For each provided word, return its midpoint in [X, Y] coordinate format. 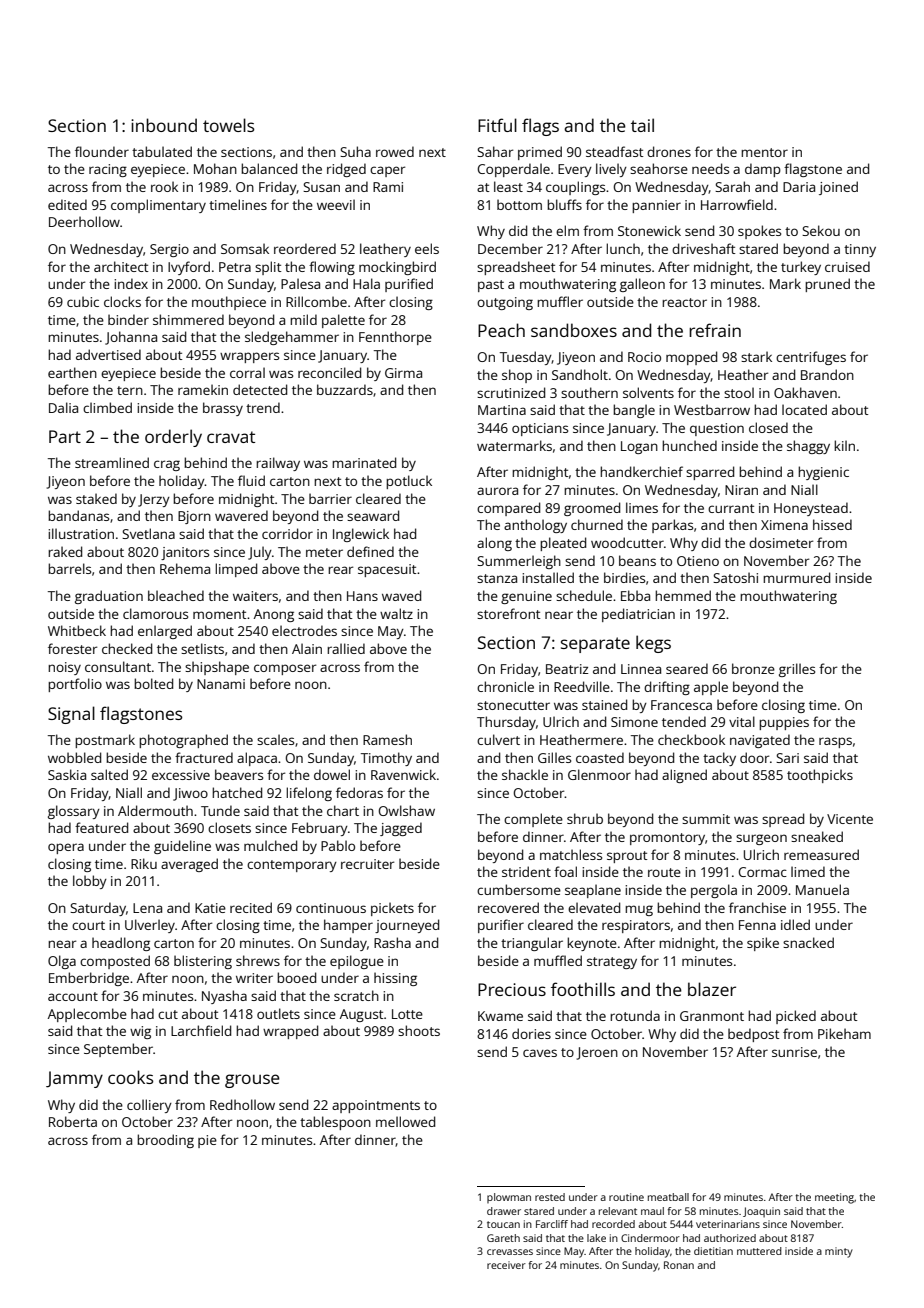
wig [140, 1032]
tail [642, 125]
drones [669, 151]
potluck [409, 482]
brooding [165, 1141]
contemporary [292, 866]
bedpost [754, 1035]
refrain [715, 330]
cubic [83, 301]
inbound [164, 125]
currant [731, 508]
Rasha [392, 942]
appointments [376, 1106]
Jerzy [154, 500]
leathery [385, 250]
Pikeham [844, 1033]
